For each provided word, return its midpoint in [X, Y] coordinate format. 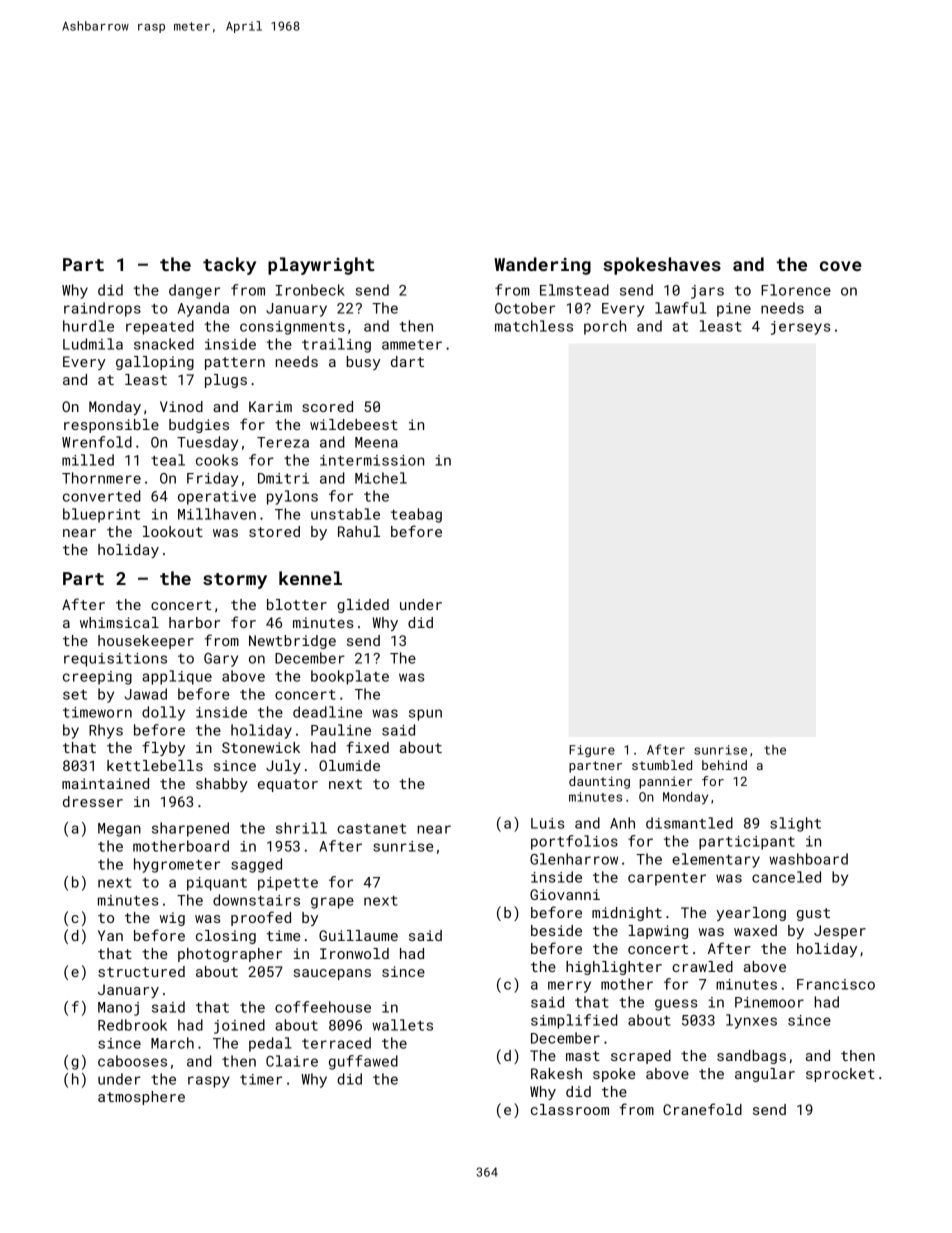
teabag [416, 515]
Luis [548, 823]
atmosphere [141, 1098]
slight [795, 824]
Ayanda [203, 309]
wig [172, 919]
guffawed [363, 1062]
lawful [680, 308]
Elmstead [574, 290]
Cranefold [702, 1109]
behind [724, 765]
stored [274, 531]
